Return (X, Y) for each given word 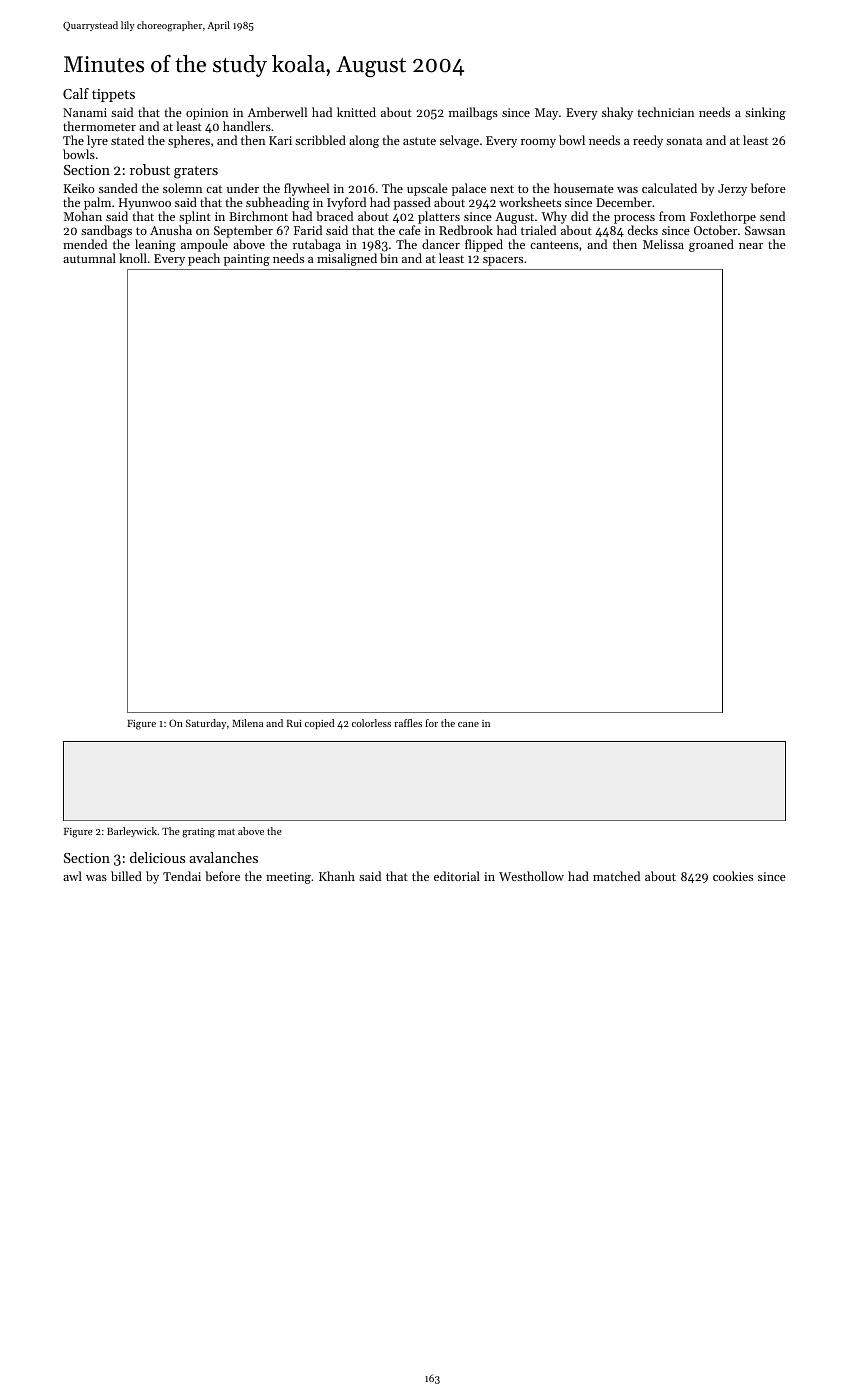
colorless (371, 723)
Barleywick (132, 832)
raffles (408, 723)
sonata (684, 141)
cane (468, 724)
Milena (247, 723)
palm (97, 203)
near (751, 246)
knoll (133, 258)
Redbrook (466, 230)
